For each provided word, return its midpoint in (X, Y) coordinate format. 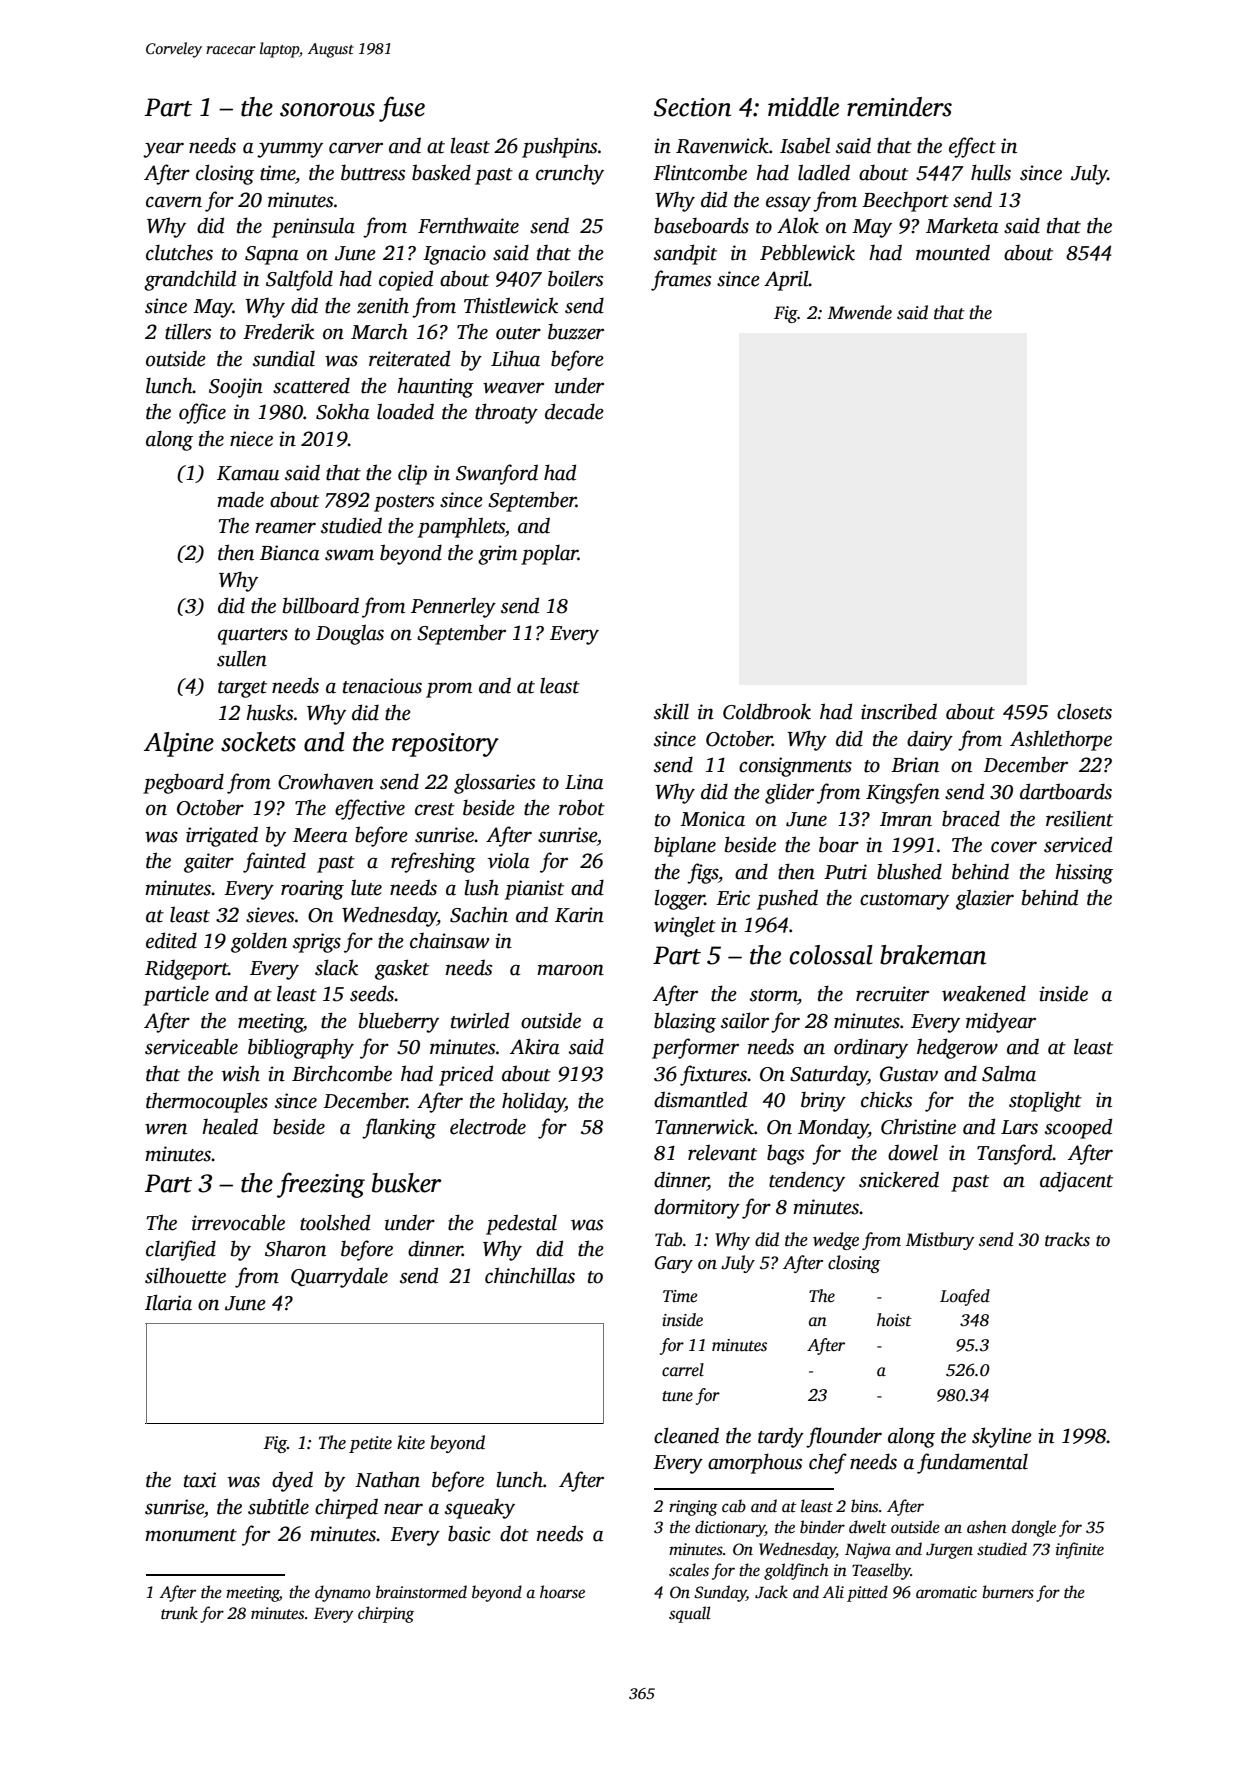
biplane (685, 846)
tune (677, 1396)
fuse (402, 109)
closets (1084, 711)
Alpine (179, 744)
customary (904, 901)
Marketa (962, 225)
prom (449, 690)
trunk (179, 1612)
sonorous (327, 110)
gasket (402, 969)
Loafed (965, 1297)
